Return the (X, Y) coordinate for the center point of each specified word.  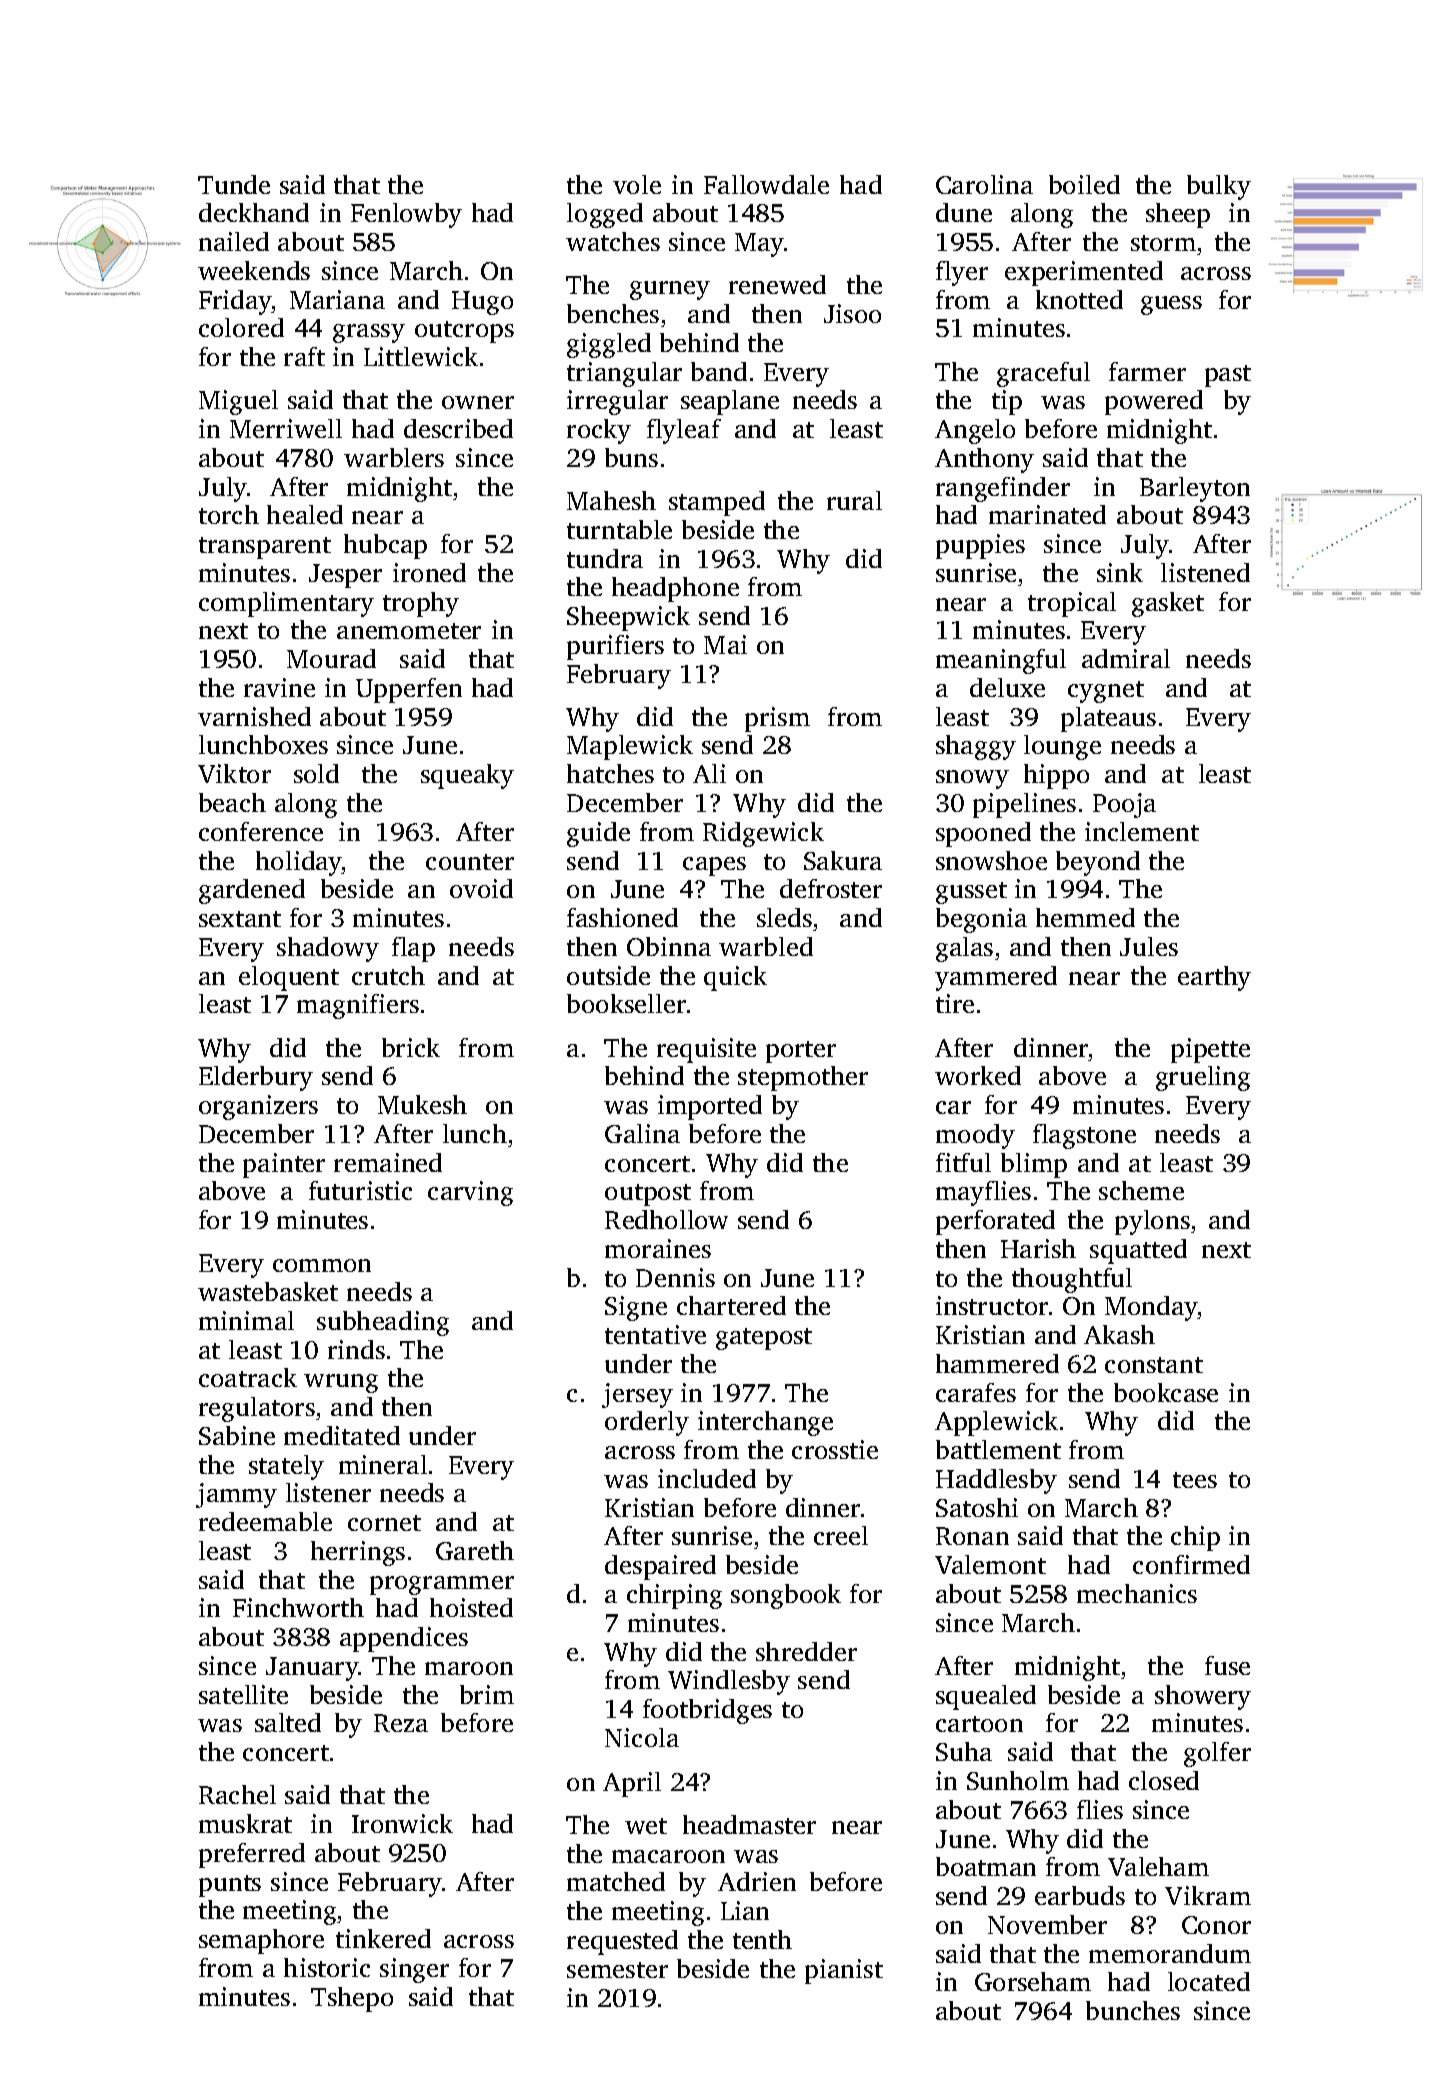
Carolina (984, 184)
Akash (1119, 1334)
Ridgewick (763, 834)
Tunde (234, 184)
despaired (660, 1567)
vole (637, 184)
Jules (1149, 946)
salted (288, 1722)
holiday (299, 863)
